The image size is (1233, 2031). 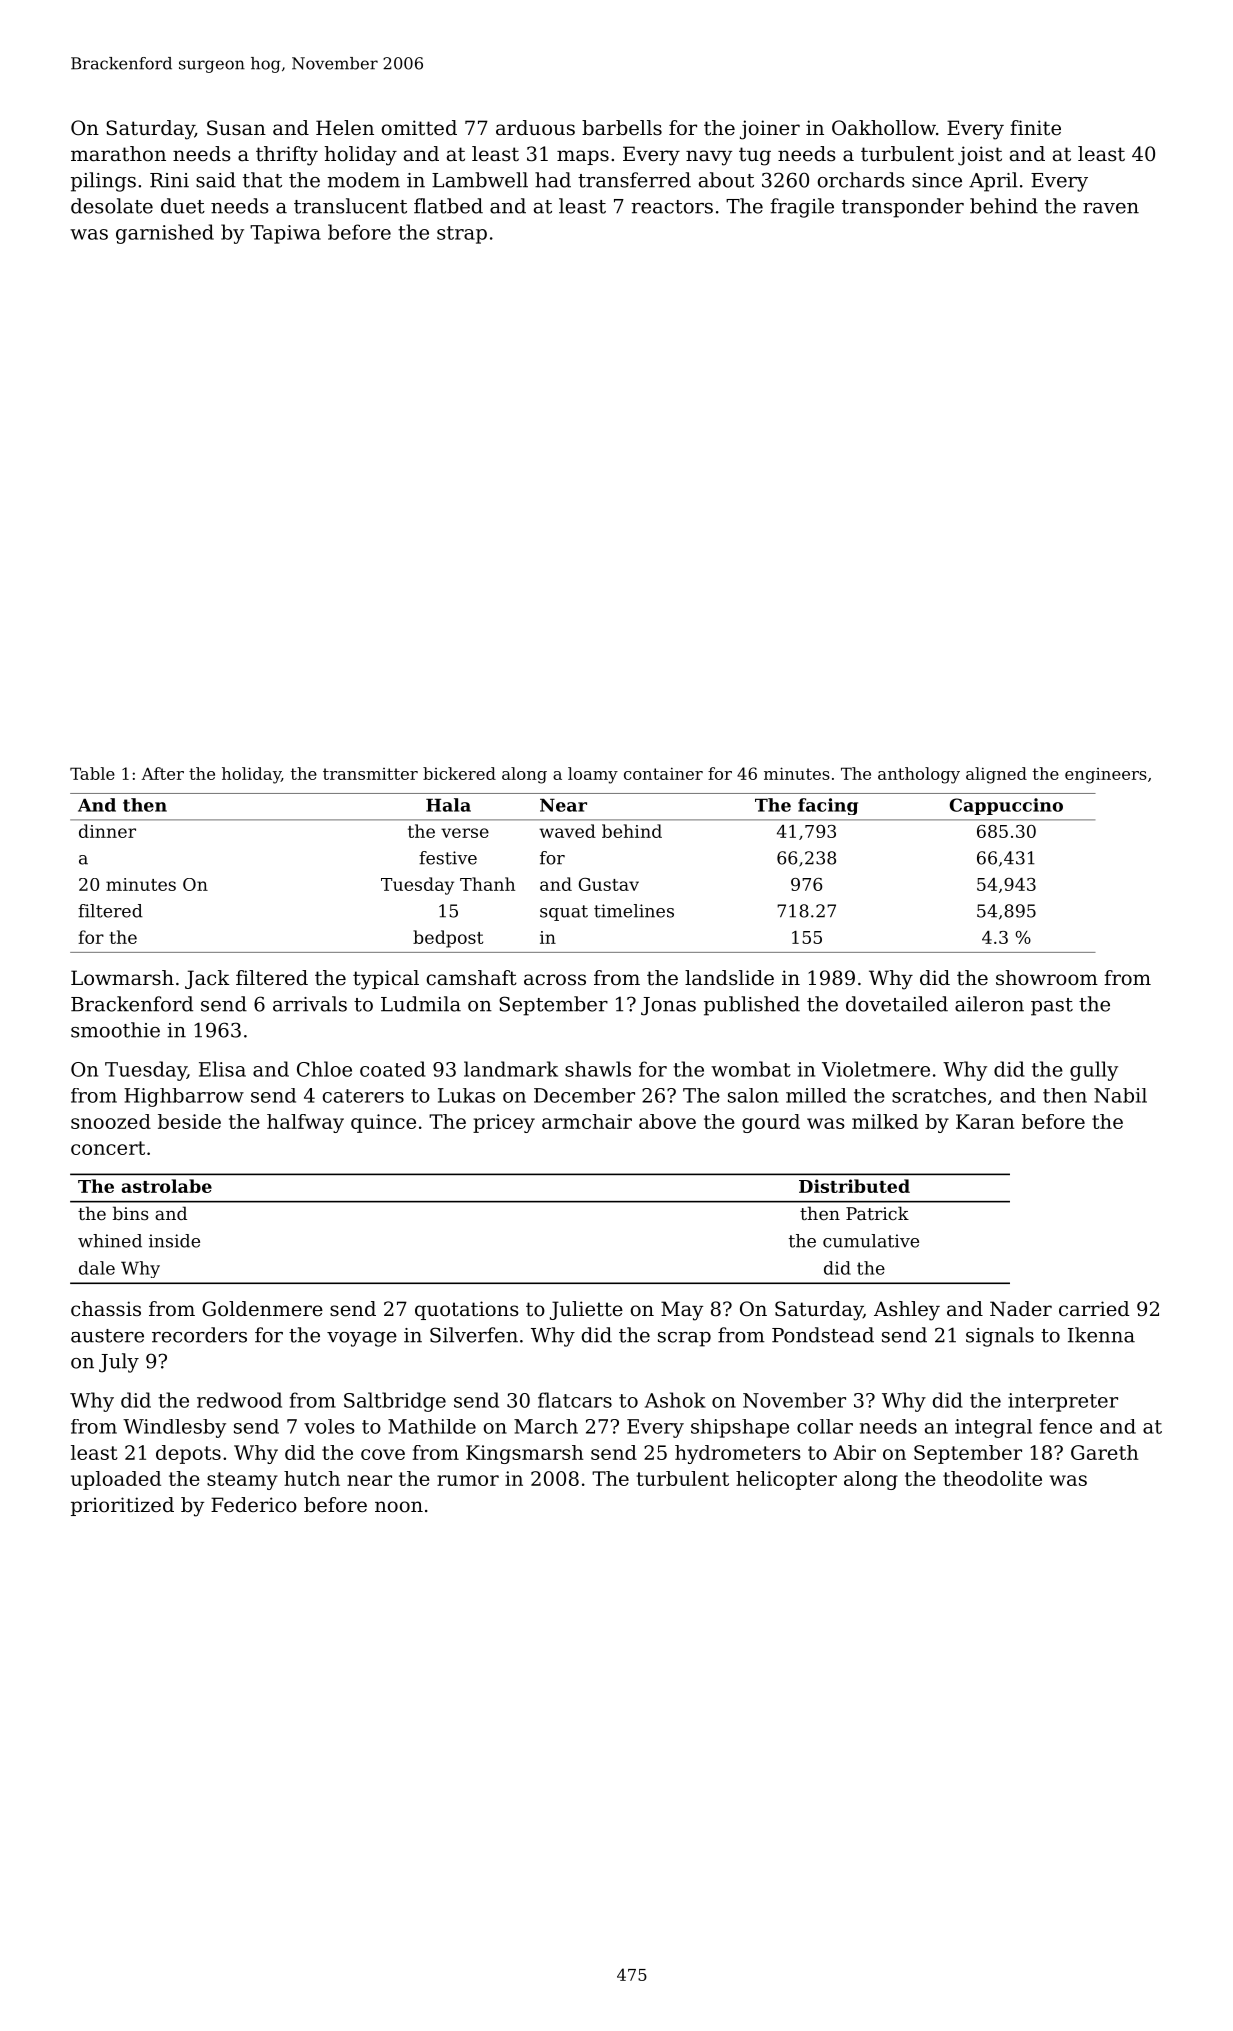 I want to click on Susan, so click(x=236, y=128).
